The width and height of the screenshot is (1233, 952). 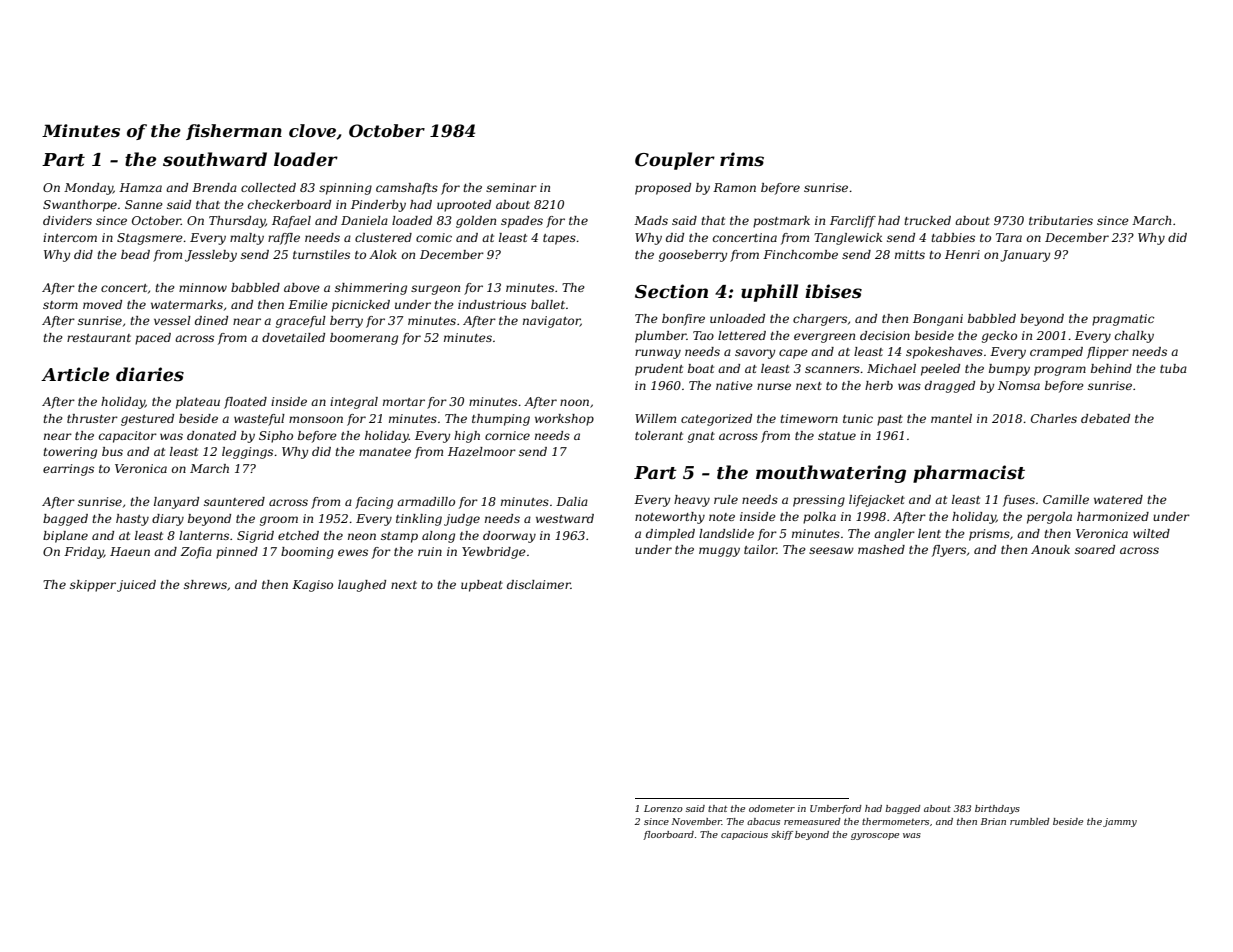 I want to click on southward, so click(x=215, y=159).
